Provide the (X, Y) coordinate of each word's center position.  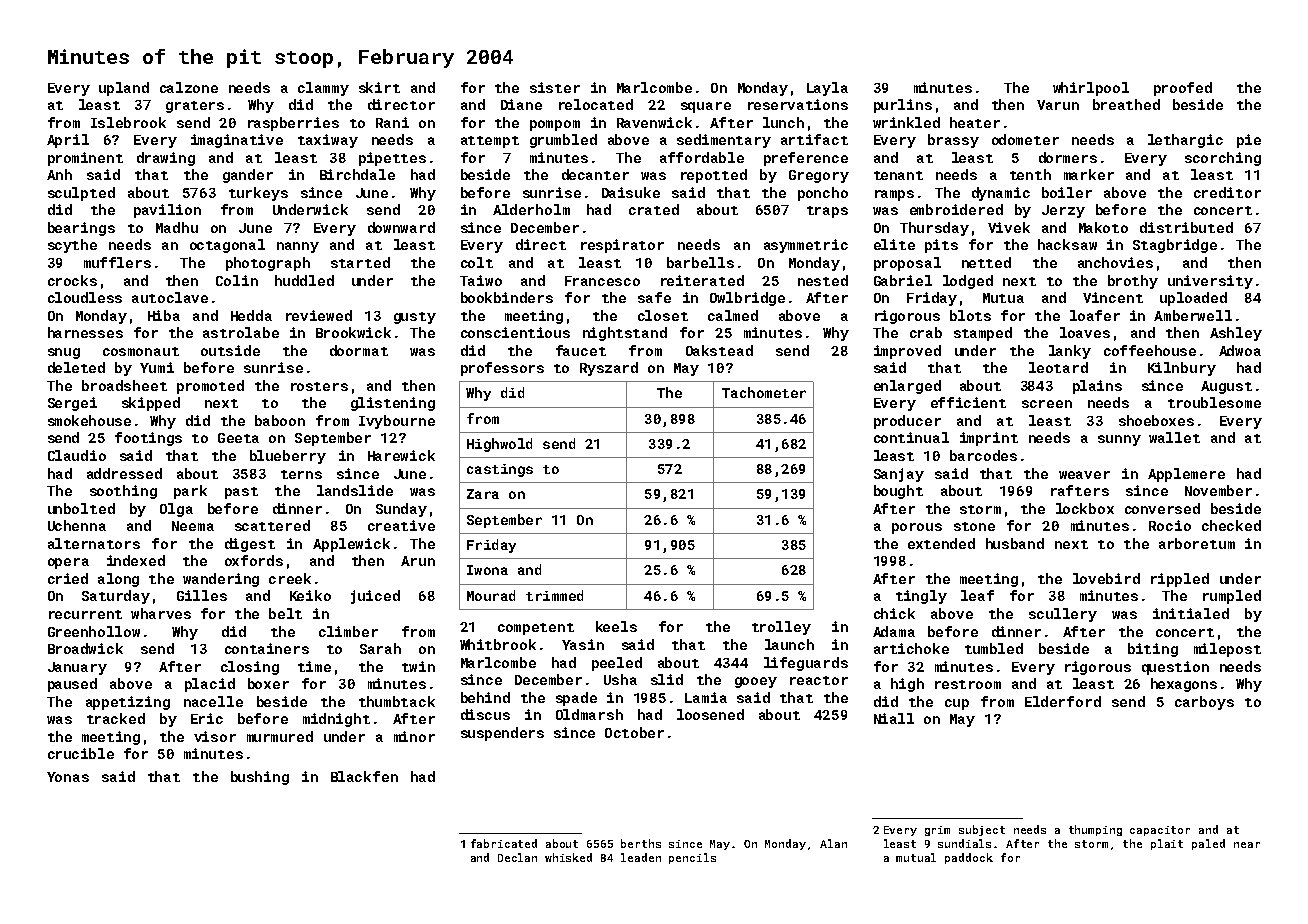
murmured (280, 736)
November (1218, 490)
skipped (151, 404)
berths (641, 843)
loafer (1095, 315)
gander (248, 176)
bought (898, 492)
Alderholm (531, 209)
